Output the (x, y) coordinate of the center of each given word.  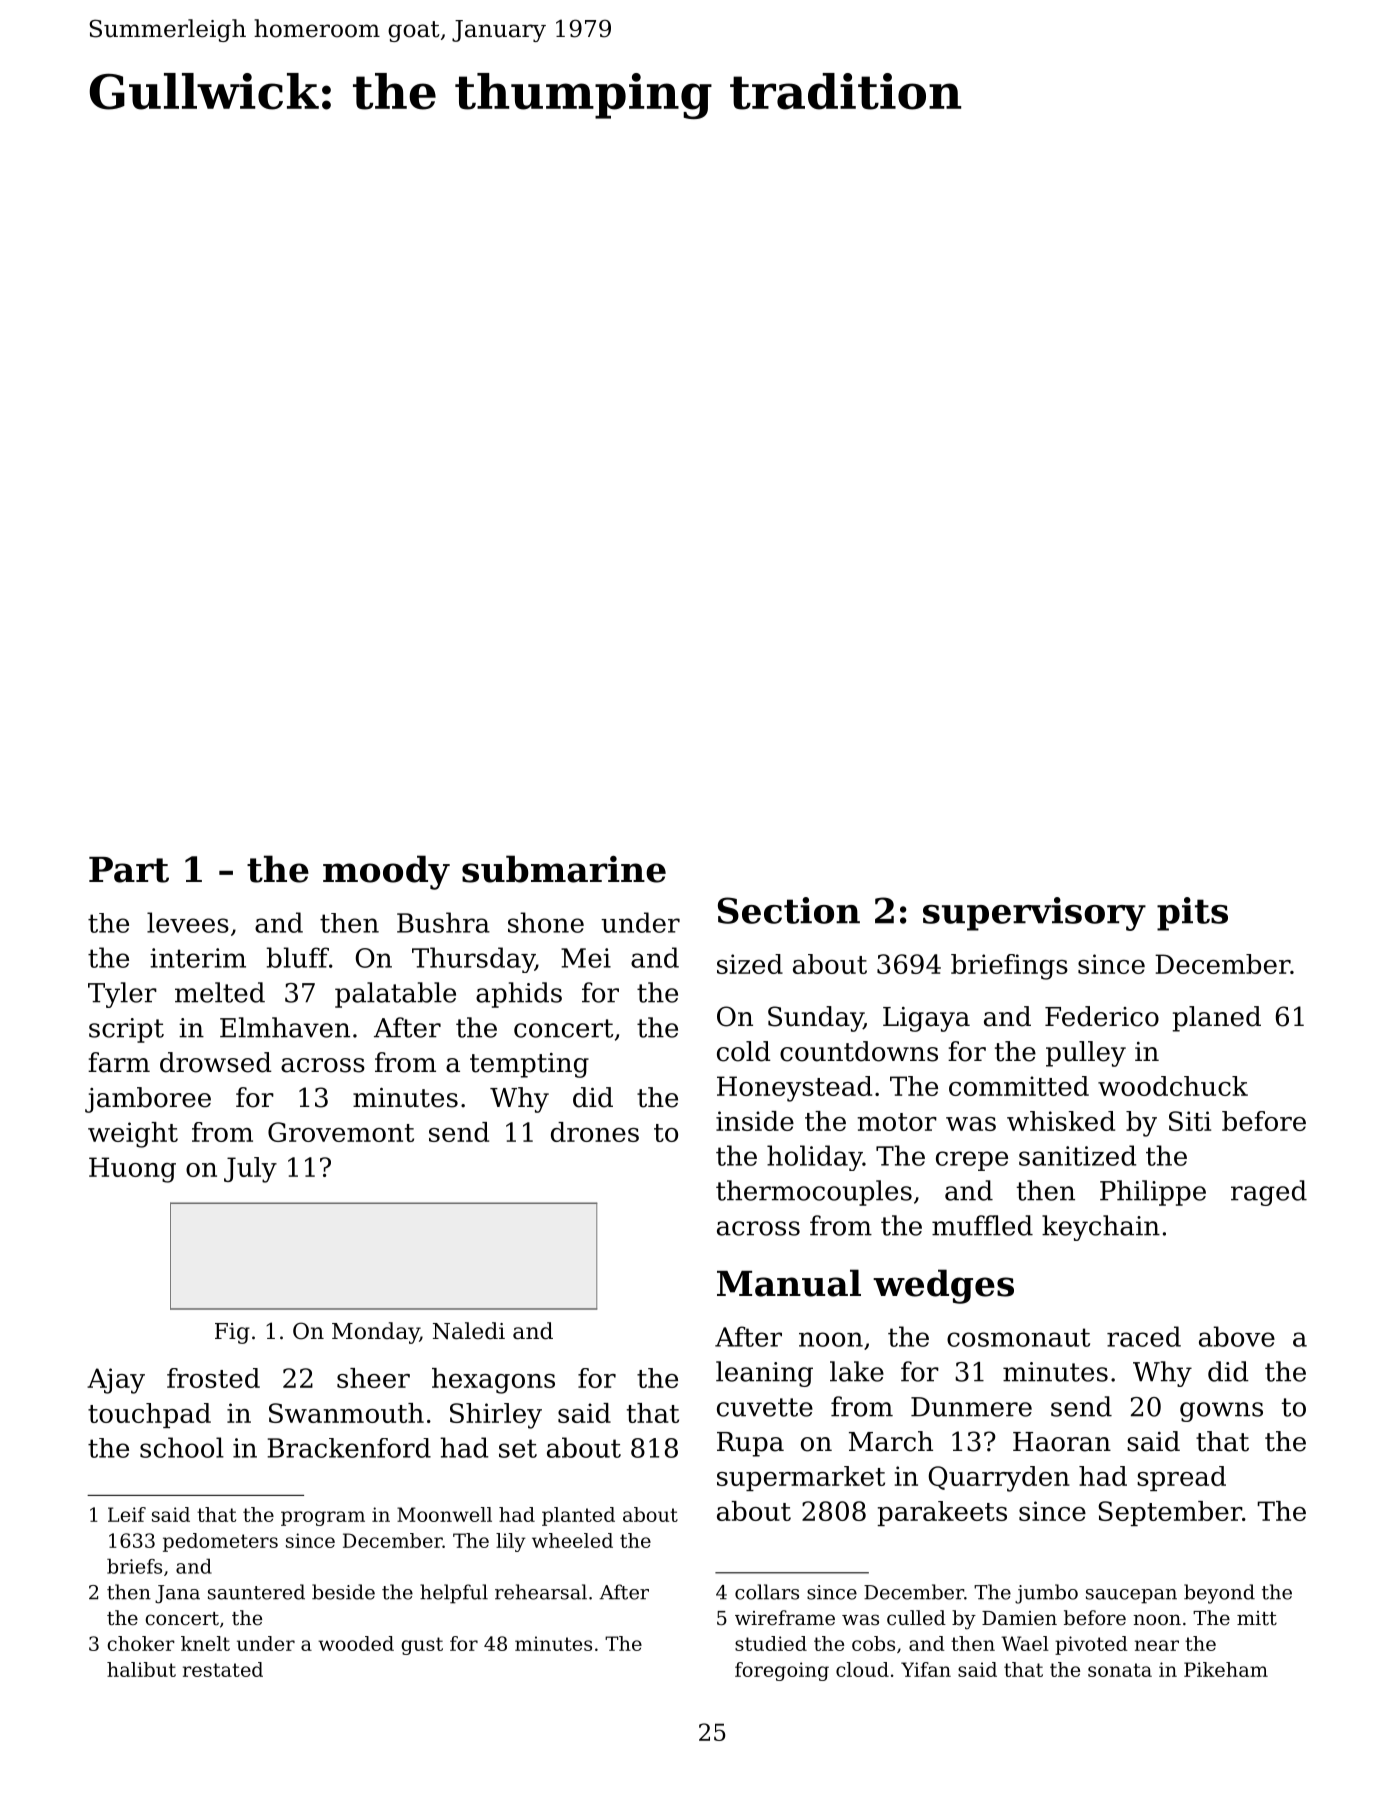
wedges (943, 1286)
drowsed (216, 1062)
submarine (564, 869)
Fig (232, 1333)
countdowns (859, 1051)
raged (1269, 1193)
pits (1192, 914)
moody (386, 872)
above (1237, 1336)
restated (223, 1669)
